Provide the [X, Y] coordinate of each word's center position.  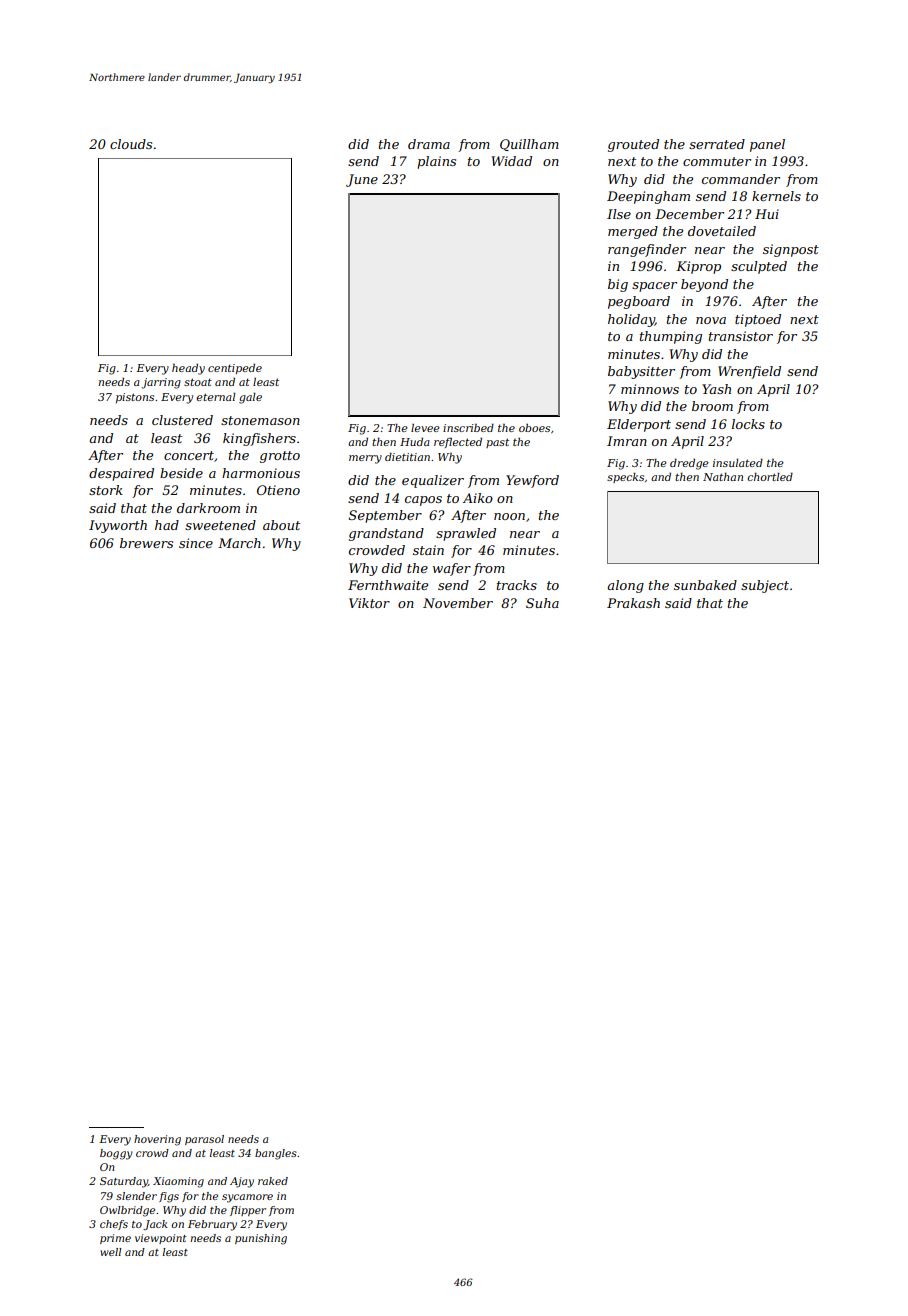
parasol [204, 1140]
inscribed [468, 428]
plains [436, 162]
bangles [276, 1154]
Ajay [242, 1182]
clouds [131, 144]
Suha [542, 603]
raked [273, 1181]
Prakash [633, 603]
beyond [704, 285]
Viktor [369, 603]
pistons [135, 398]
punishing [261, 1239]
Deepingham [648, 197]
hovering [157, 1140]
